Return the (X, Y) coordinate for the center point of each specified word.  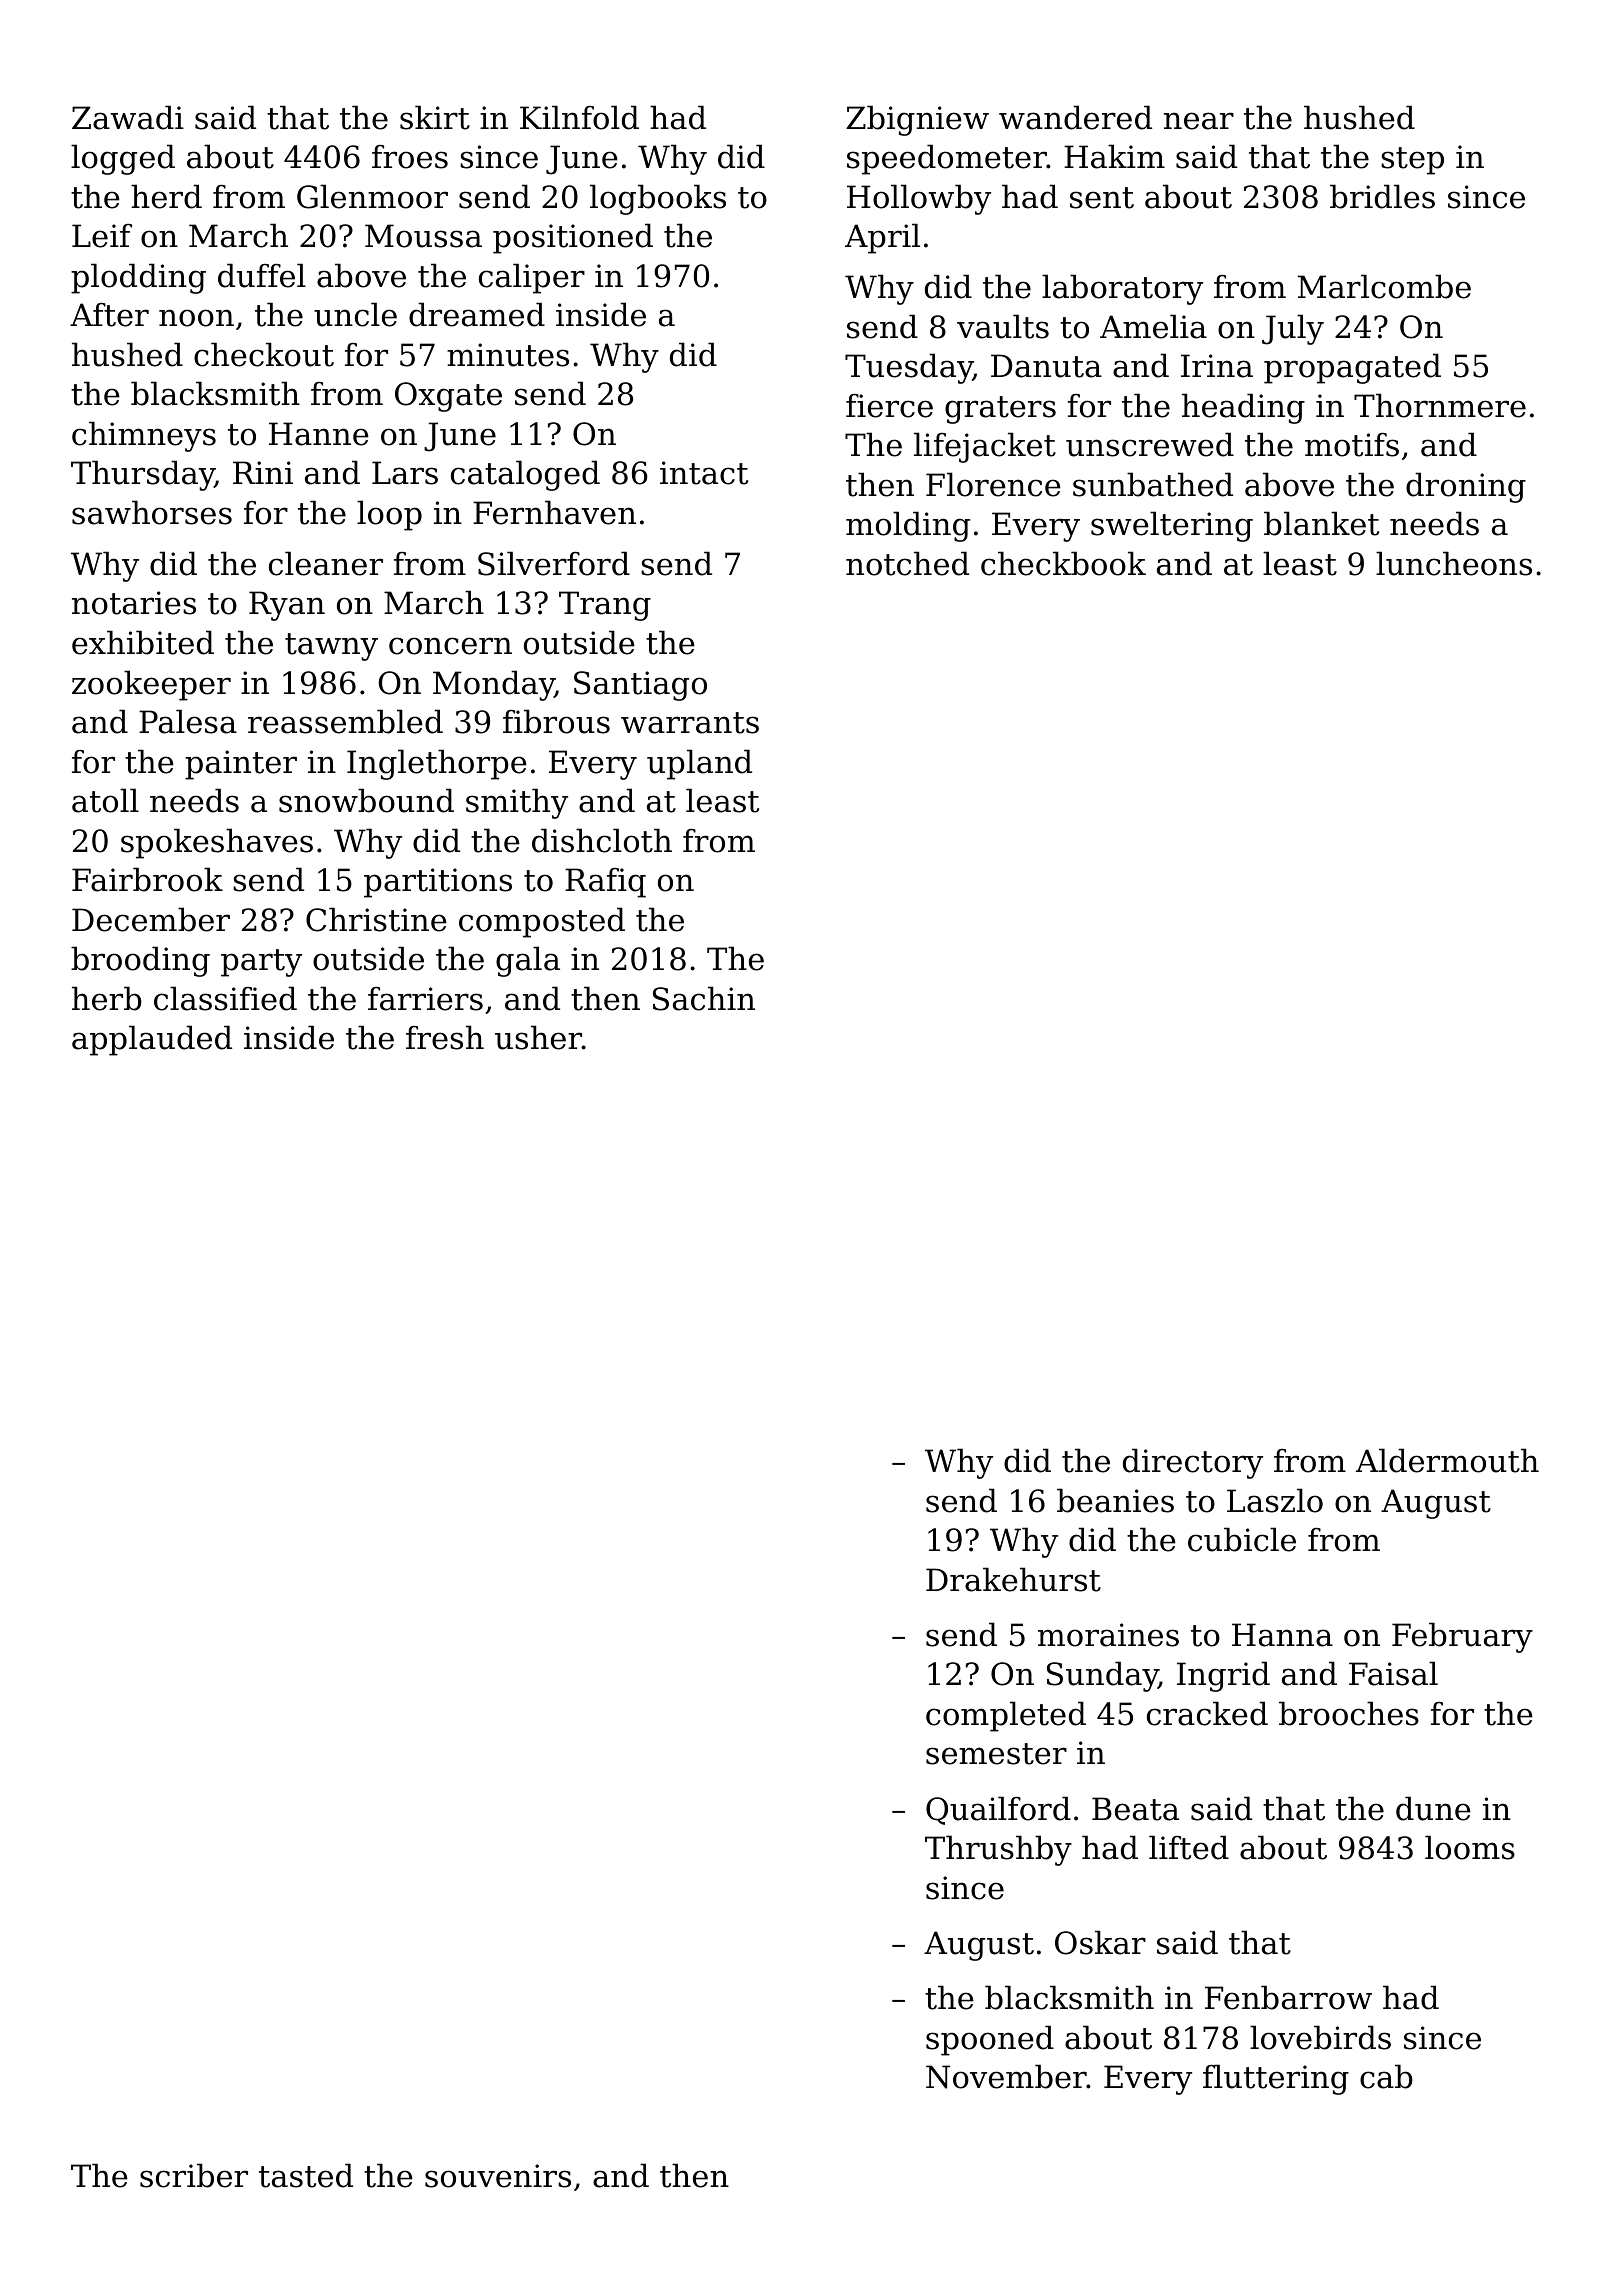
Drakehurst (1013, 1579)
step (1412, 161)
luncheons (1454, 563)
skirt (435, 117)
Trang (605, 606)
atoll (105, 800)
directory (1193, 1463)
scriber (194, 2175)
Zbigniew (917, 120)
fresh (445, 1037)
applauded (152, 1040)
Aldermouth (1447, 1460)
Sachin (704, 998)
